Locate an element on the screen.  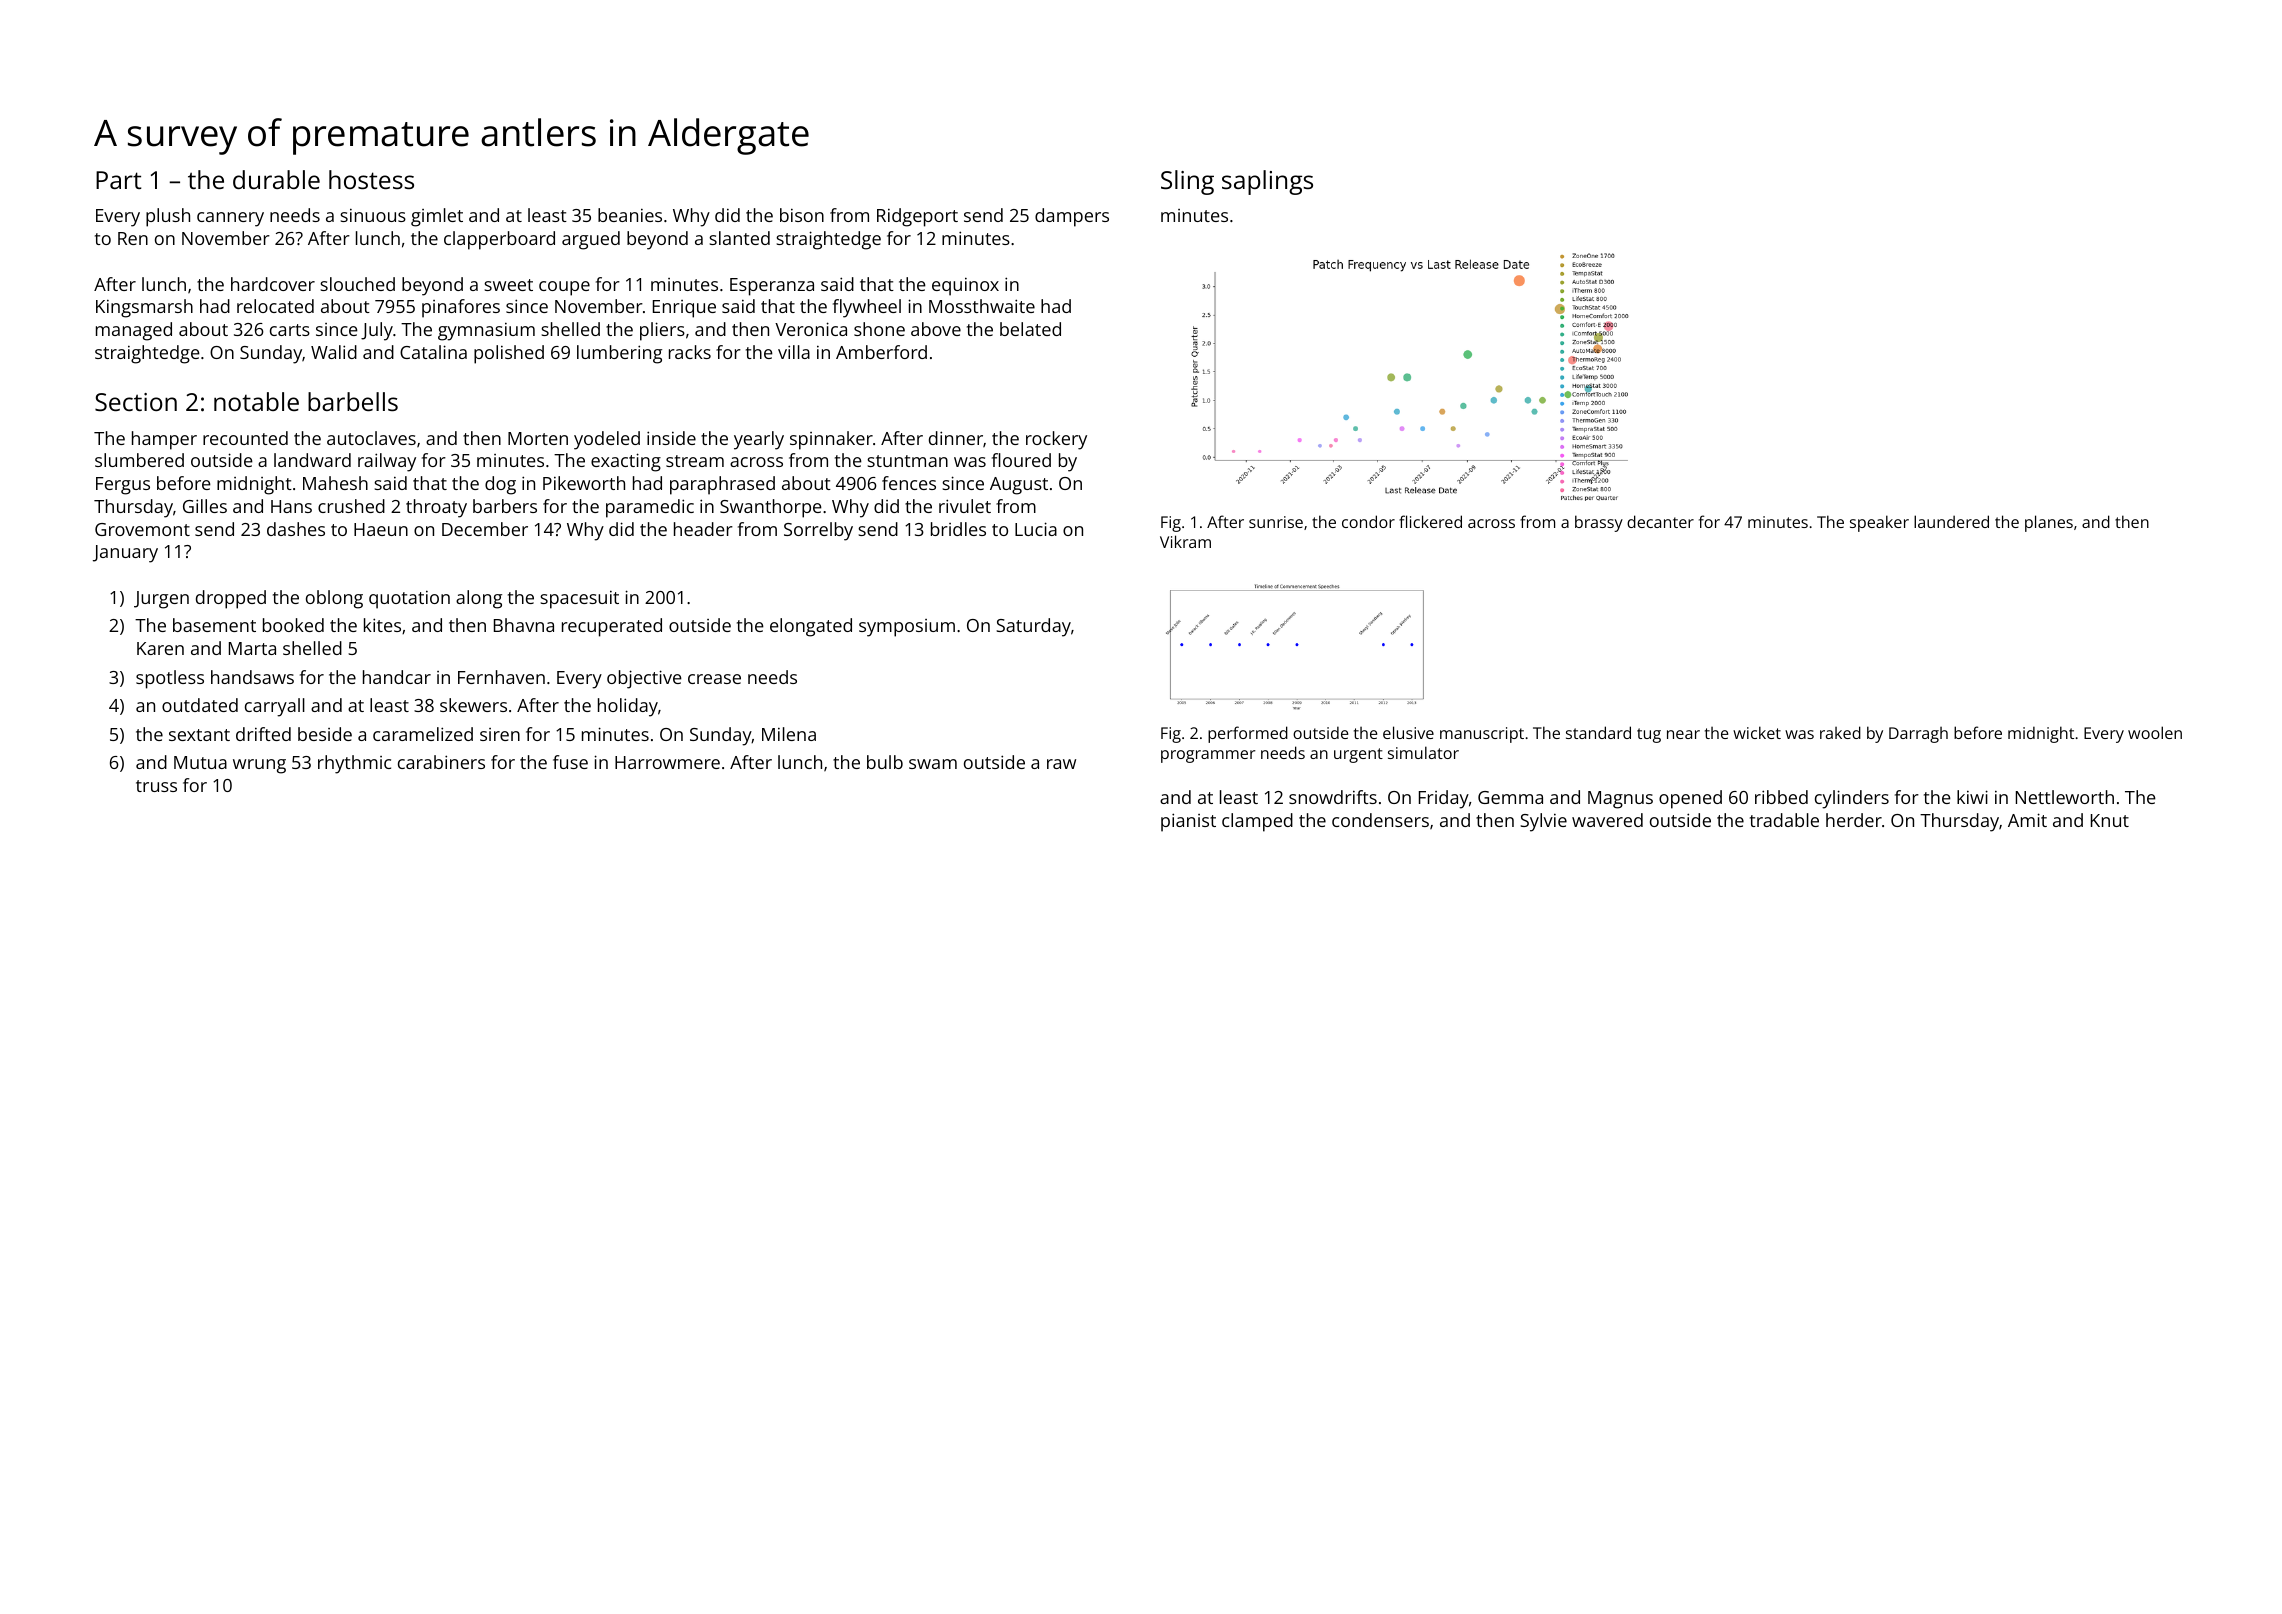
clamped is located at coordinates (1257, 822).
